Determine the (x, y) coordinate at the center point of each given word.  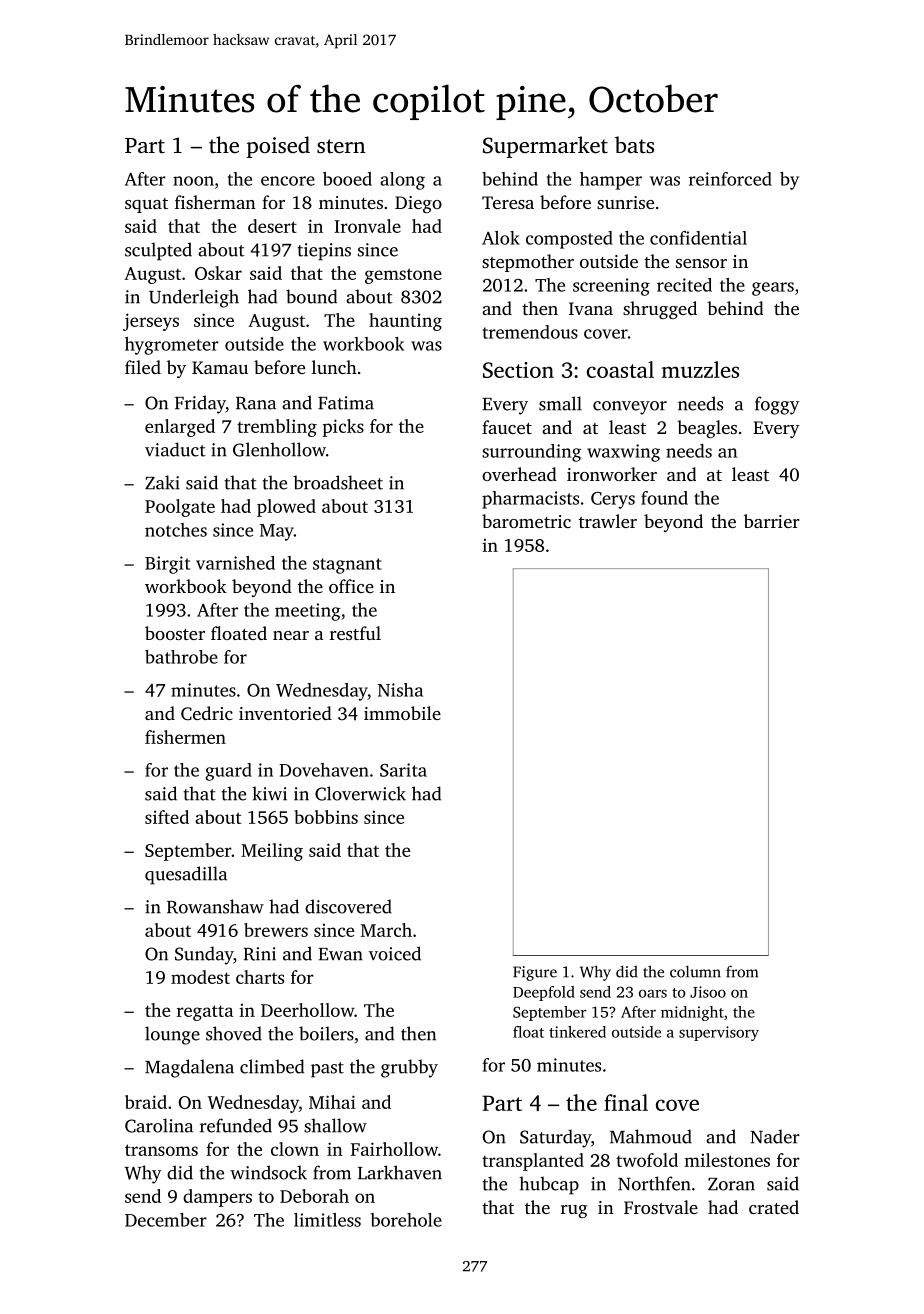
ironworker (612, 474)
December (166, 1220)
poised (278, 147)
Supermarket (545, 147)
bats (634, 144)
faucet (507, 427)
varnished (235, 563)
